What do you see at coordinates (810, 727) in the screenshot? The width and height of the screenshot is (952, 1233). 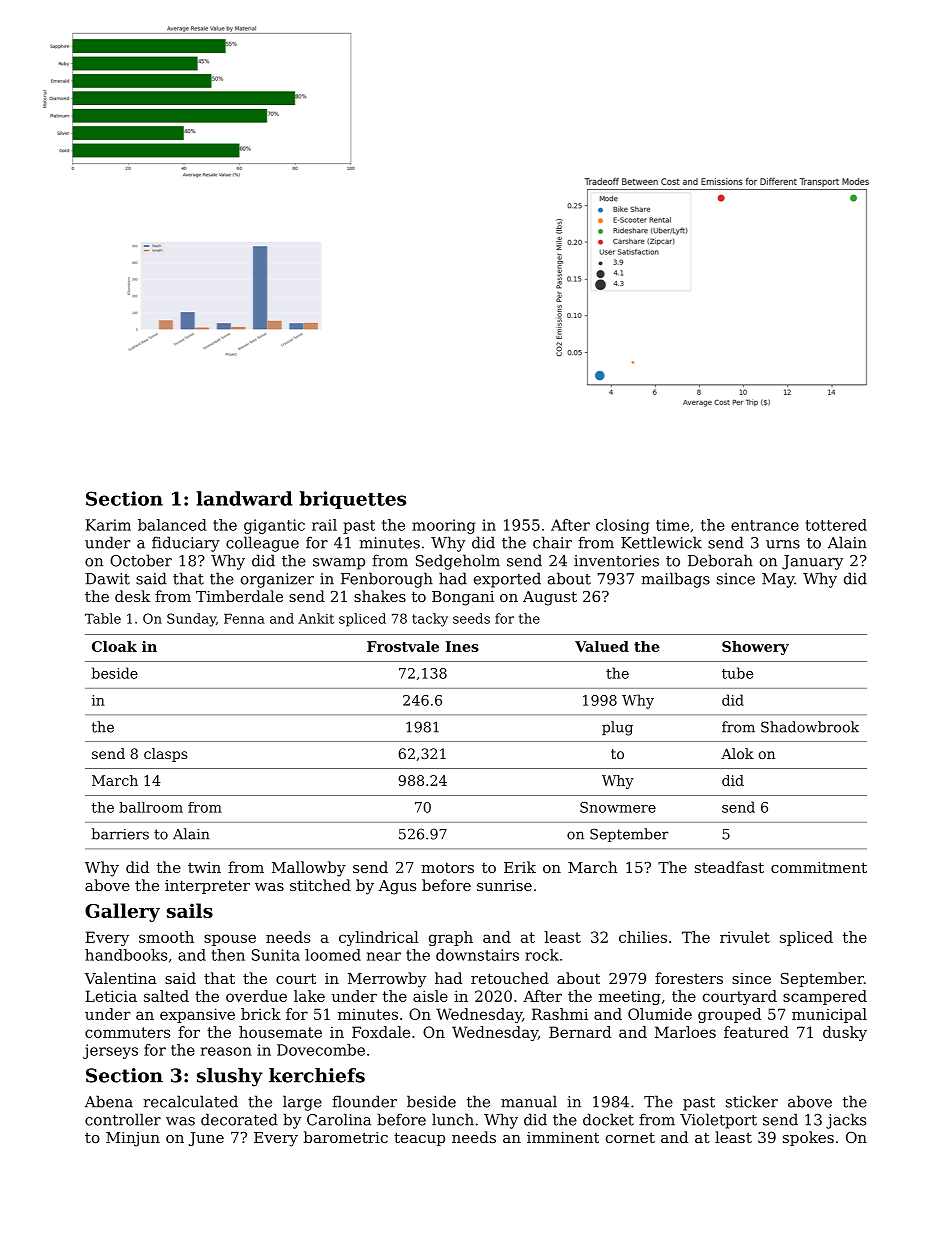 I see `Shadowbrook` at bounding box center [810, 727].
